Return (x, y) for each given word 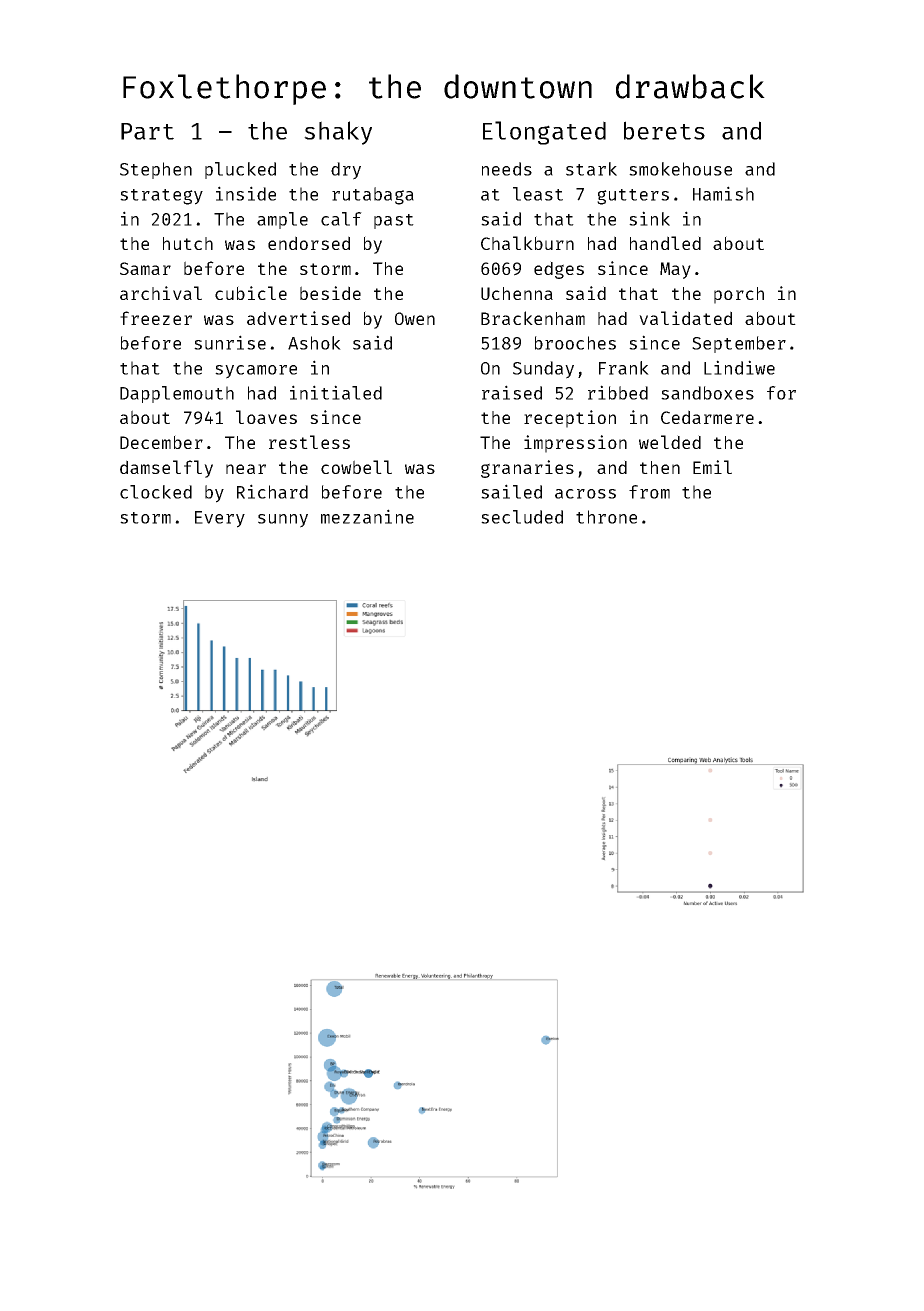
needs (507, 169)
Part (147, 131)
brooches (575, 343)
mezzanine (367, 516)
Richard (272, 491)
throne (606, 517)
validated (685, 318)
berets (664, 130)
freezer (156, 318)
